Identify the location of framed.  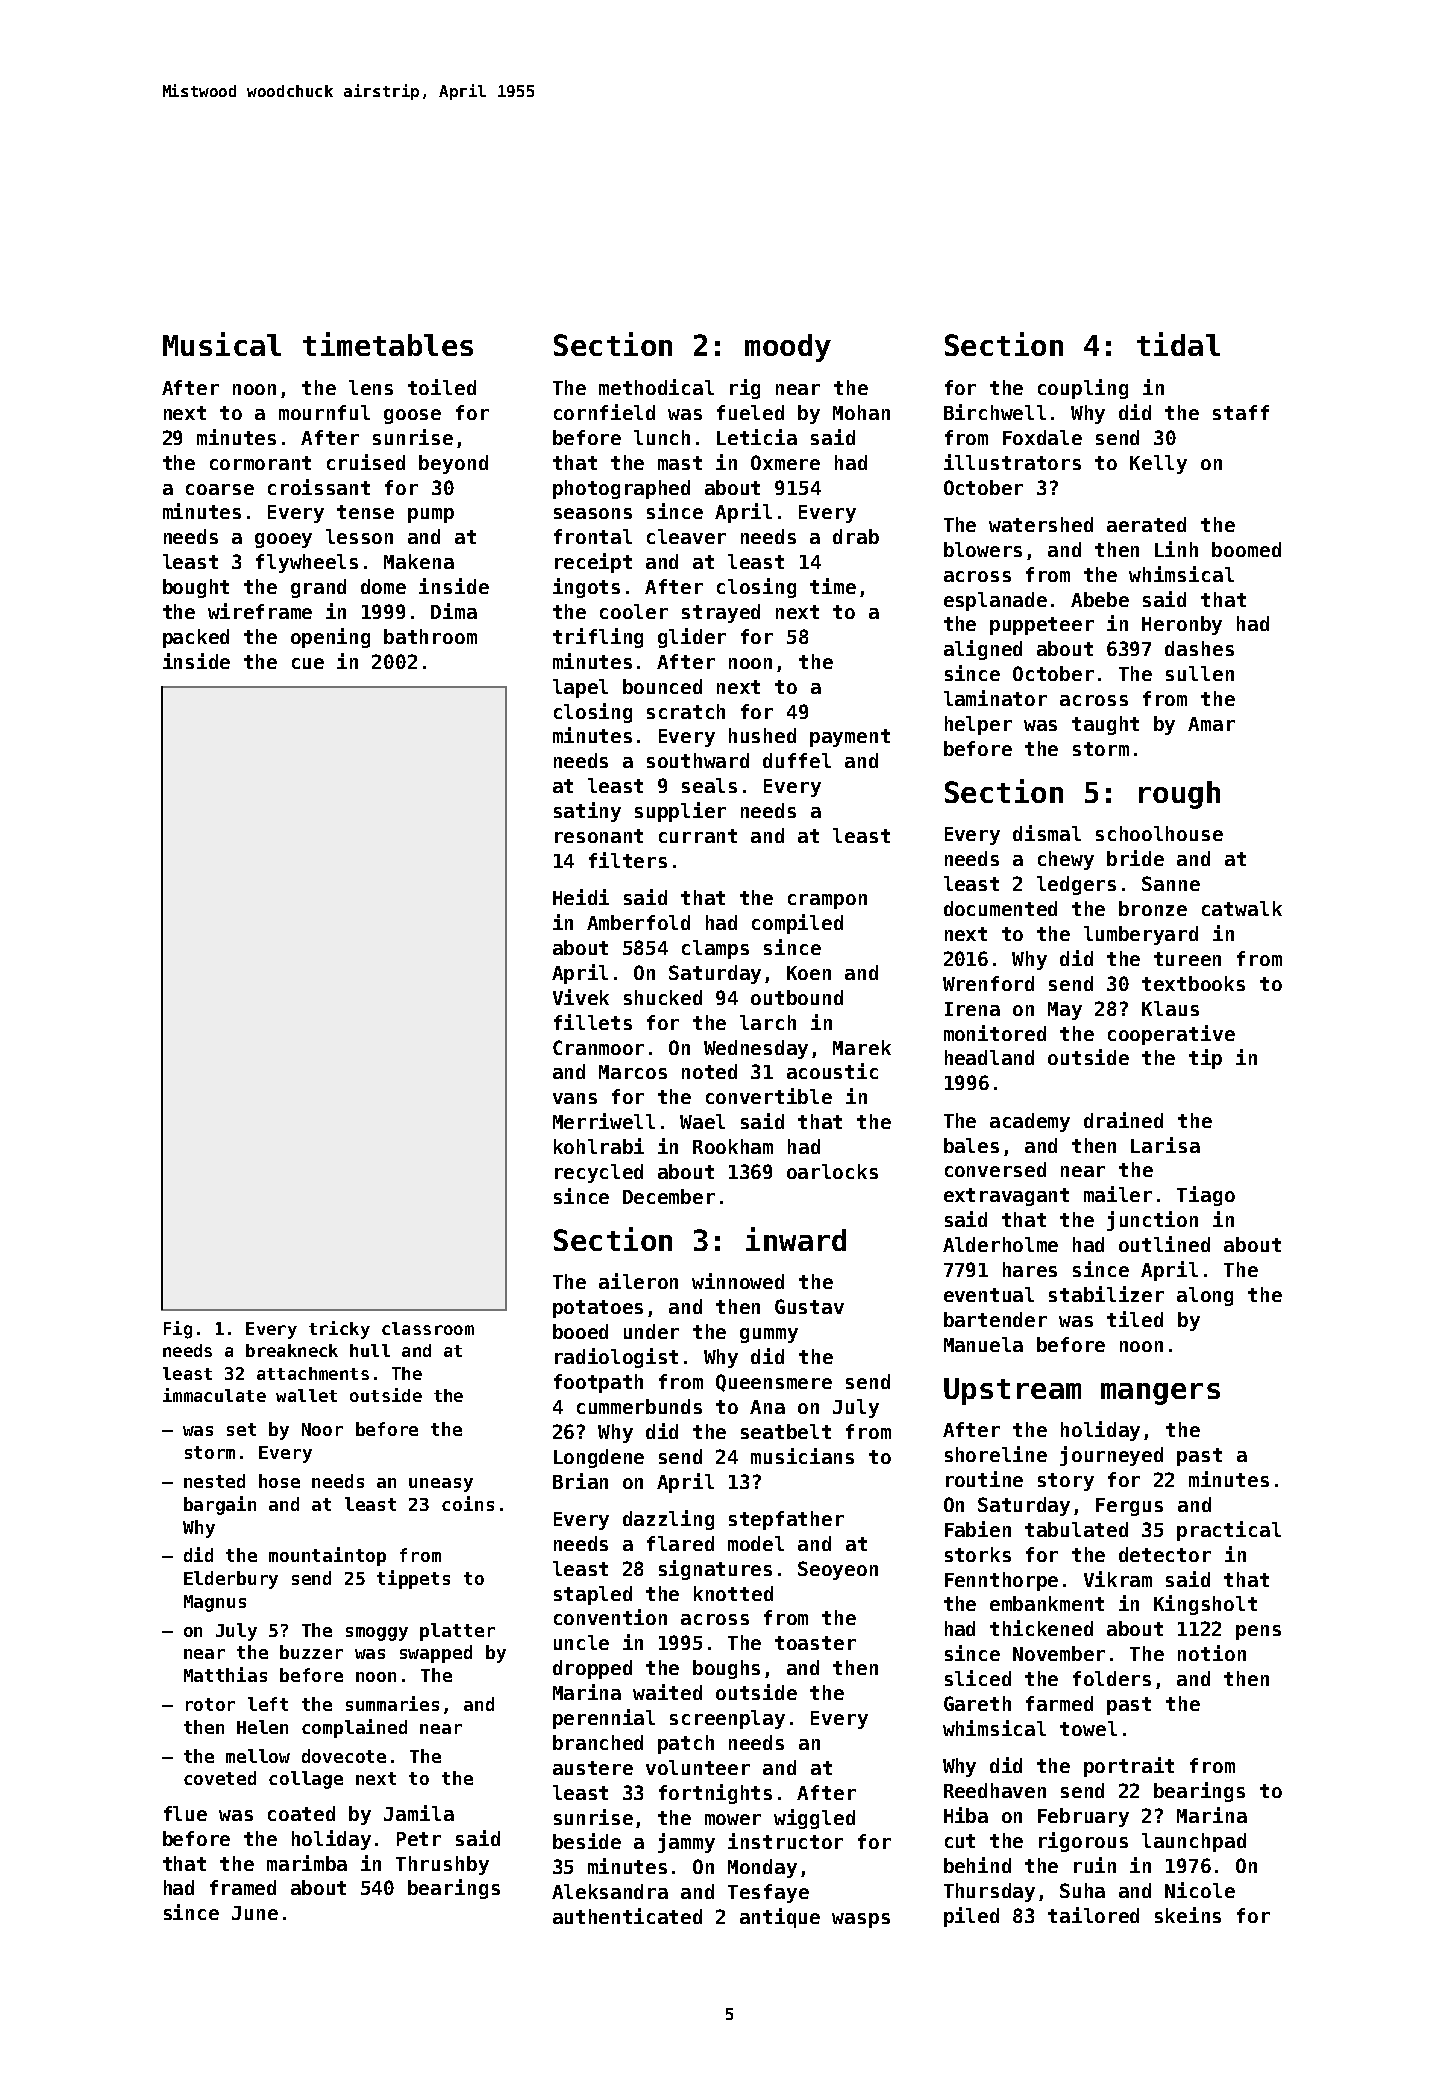
(243, 1887).
